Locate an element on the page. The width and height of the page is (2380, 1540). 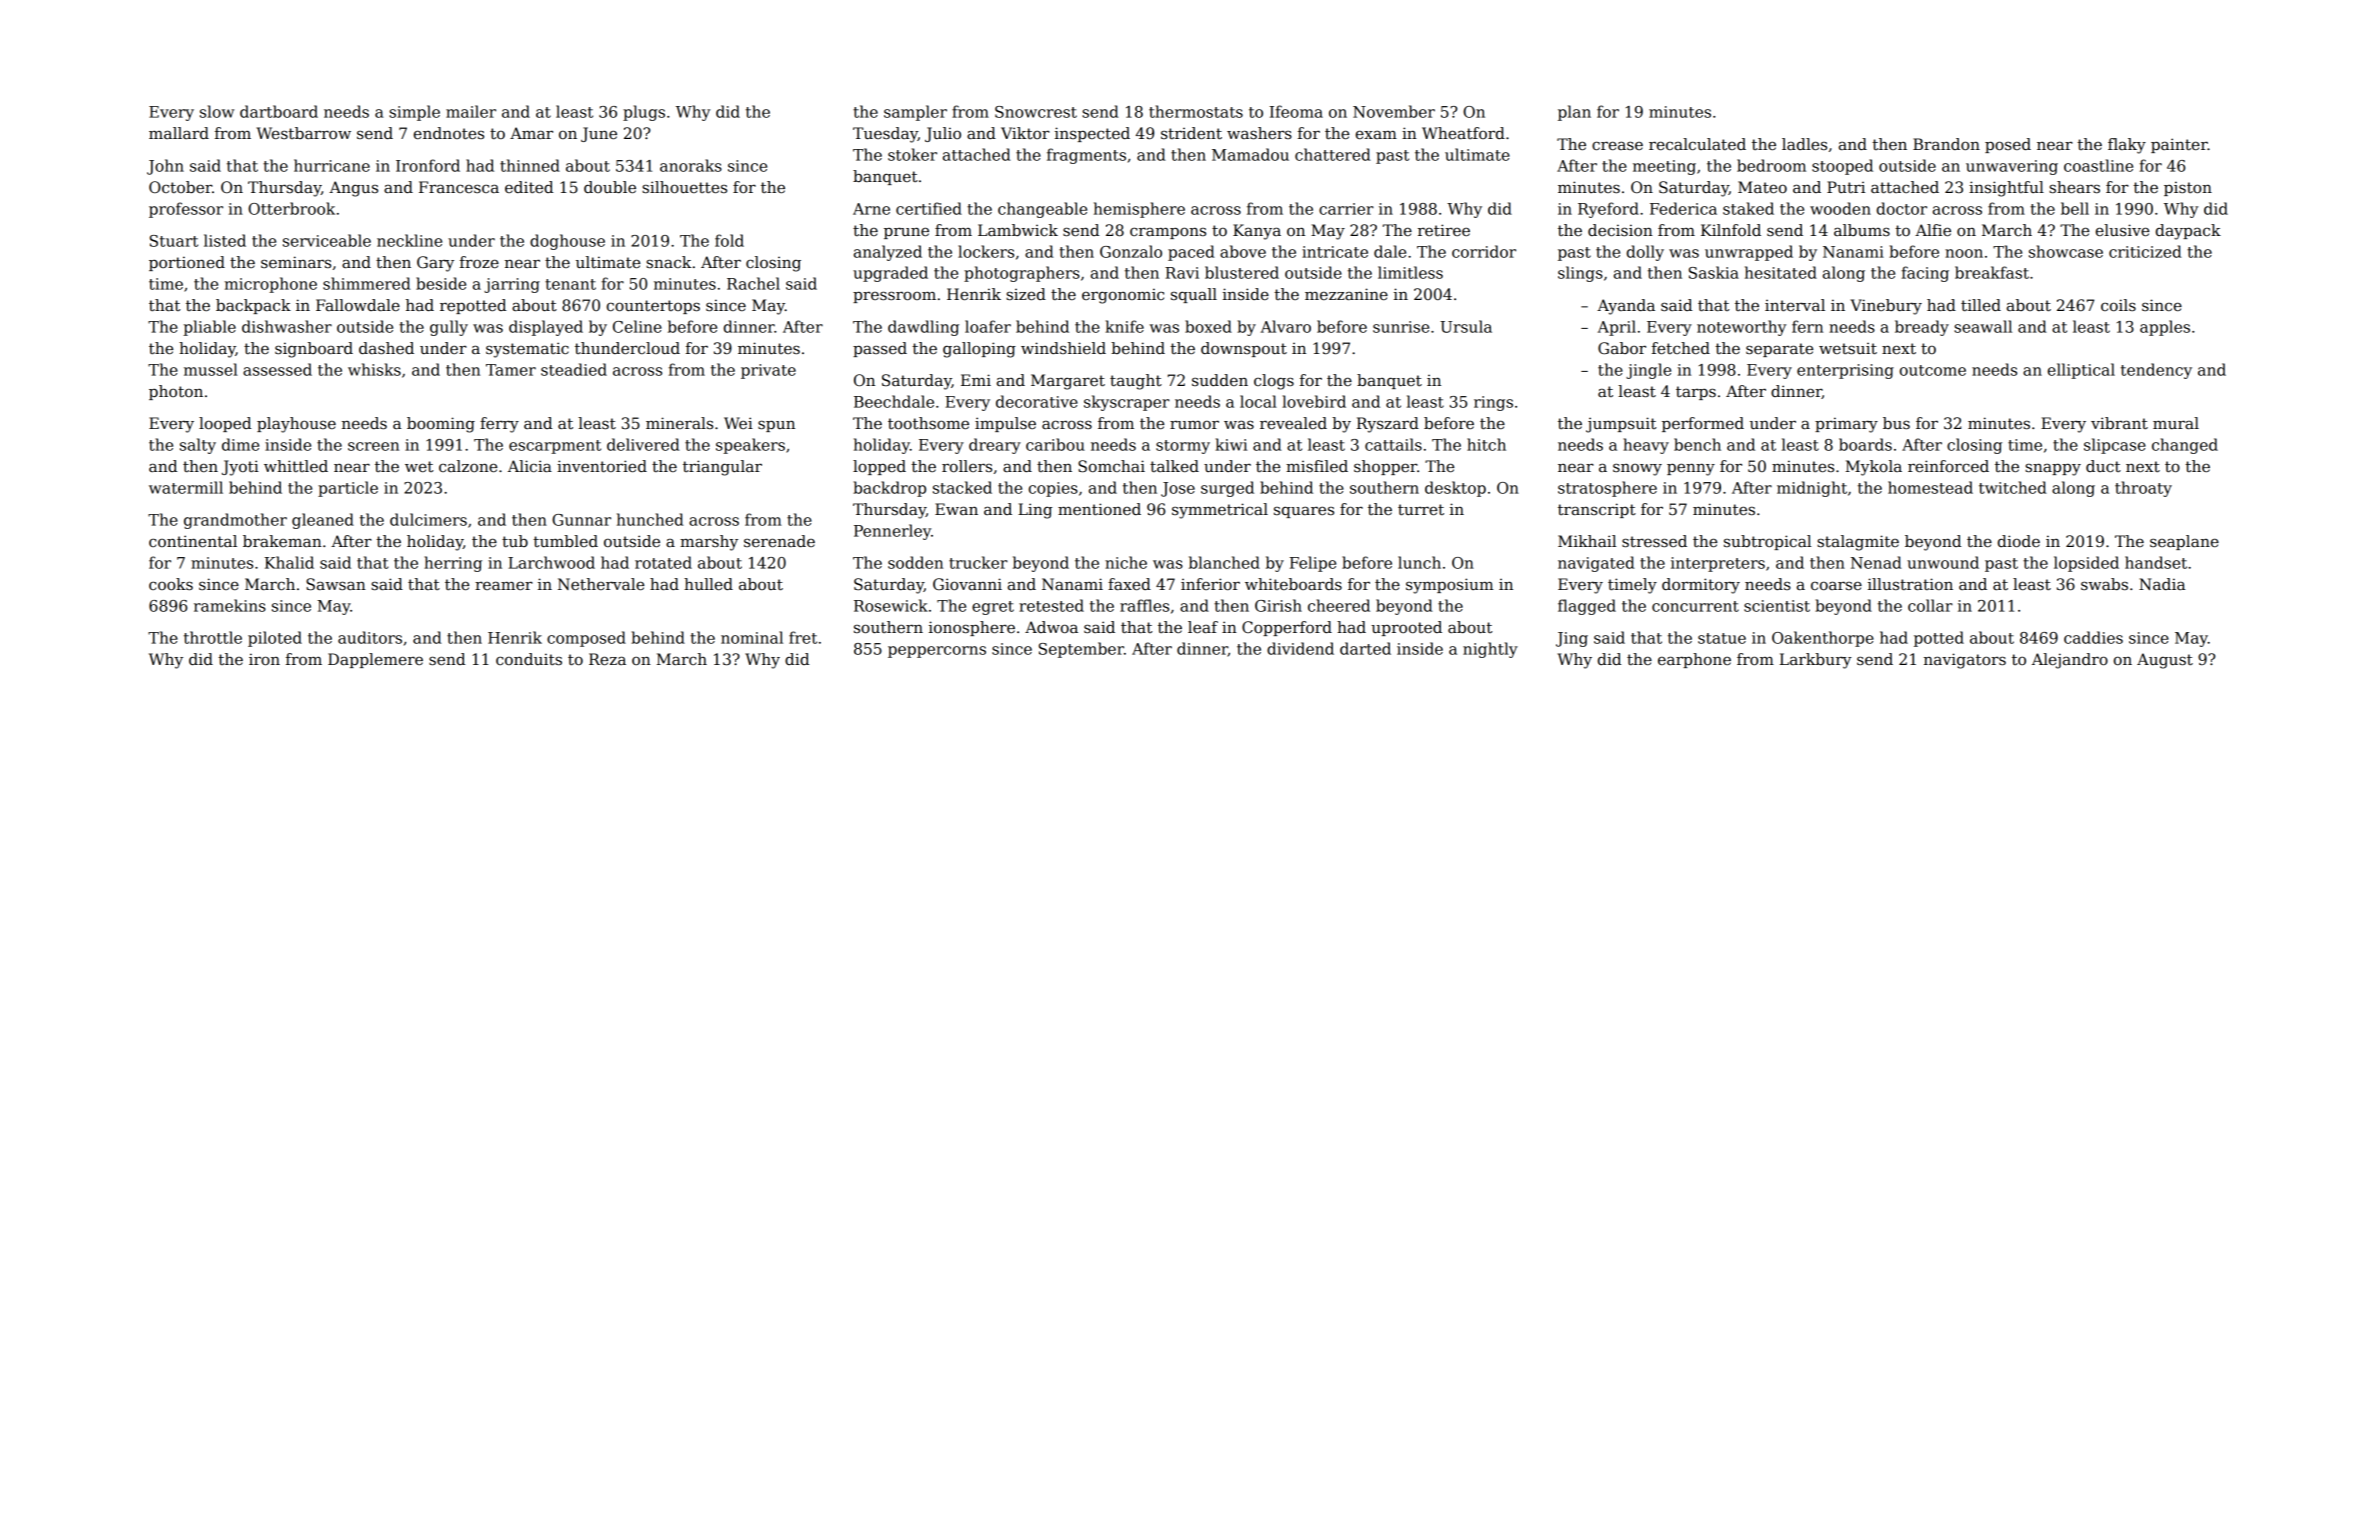
sampler is located at coordinates (915, 113).
